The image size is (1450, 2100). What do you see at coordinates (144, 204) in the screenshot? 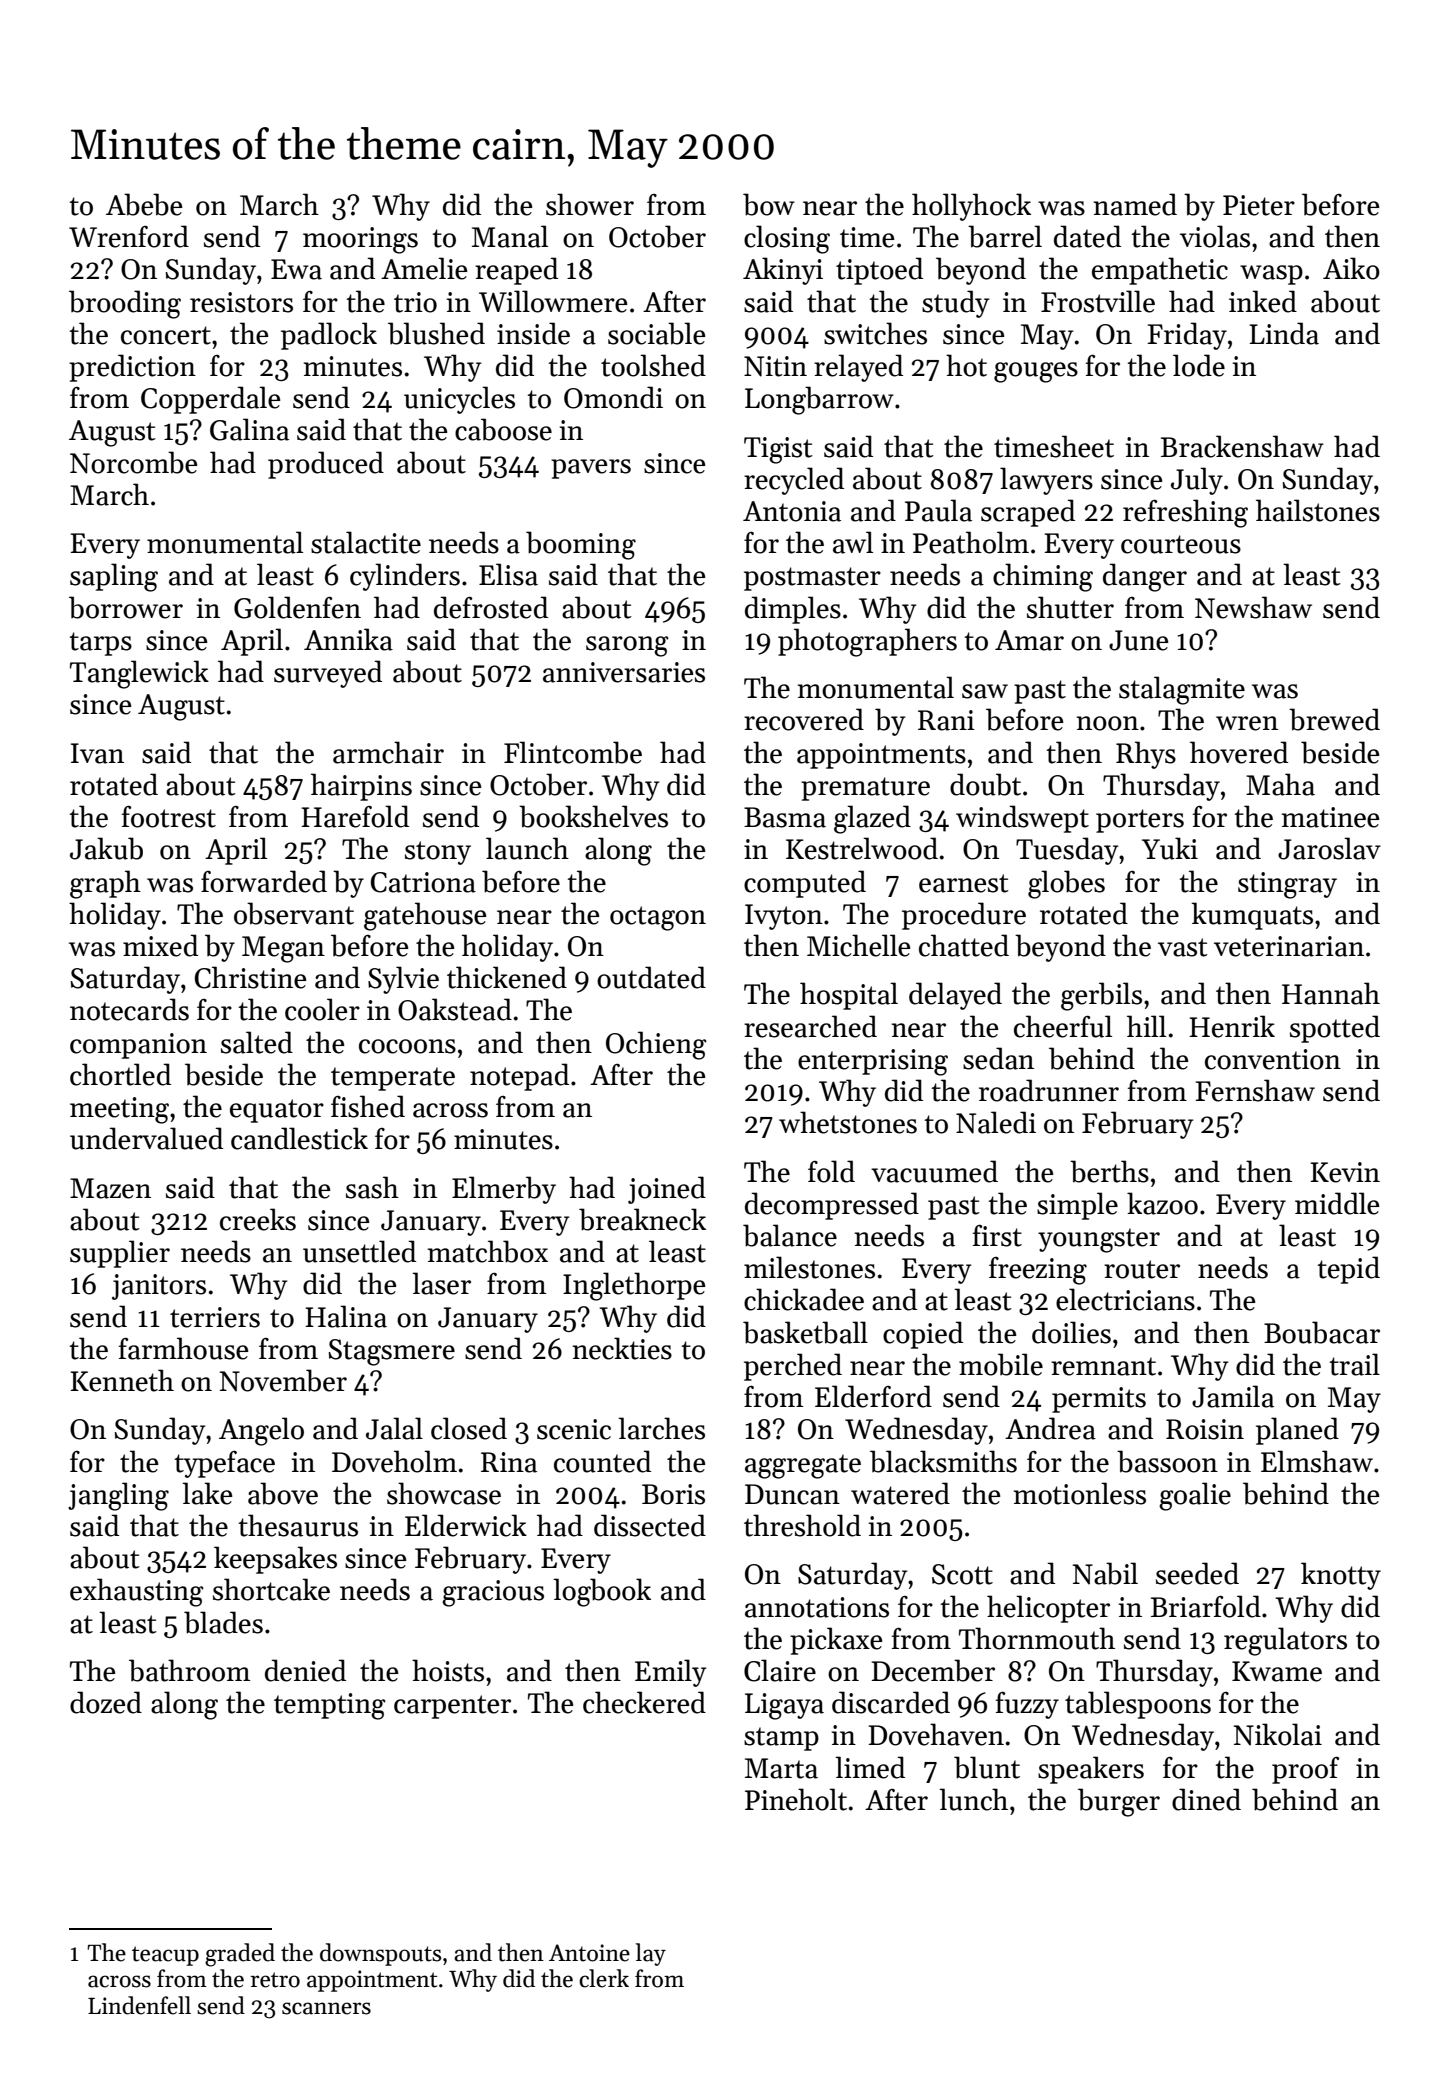
I see `Abebe` at bounding box center [144, 204].
